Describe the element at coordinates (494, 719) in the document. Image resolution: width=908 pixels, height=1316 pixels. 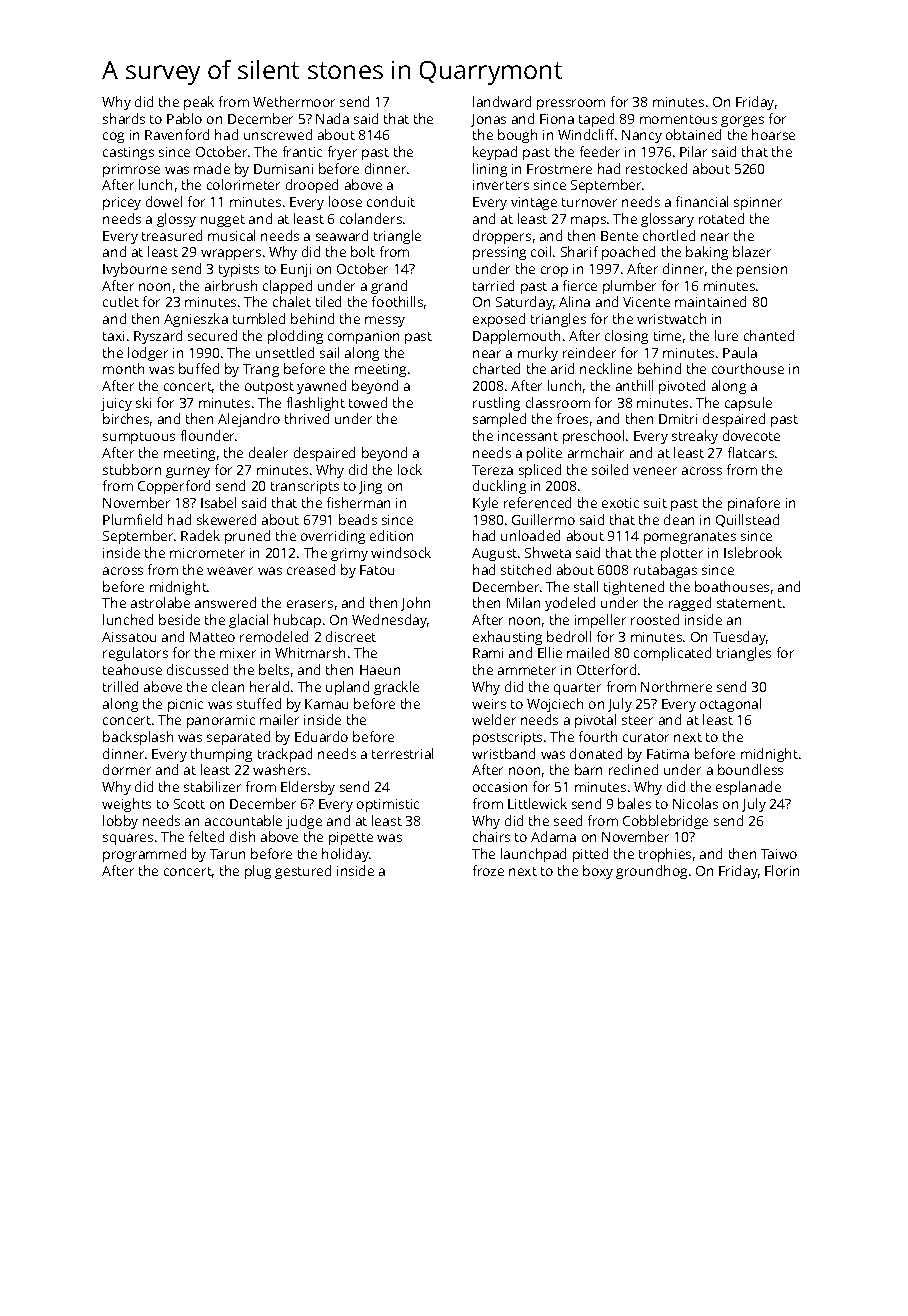
I see `welder` at that location.
